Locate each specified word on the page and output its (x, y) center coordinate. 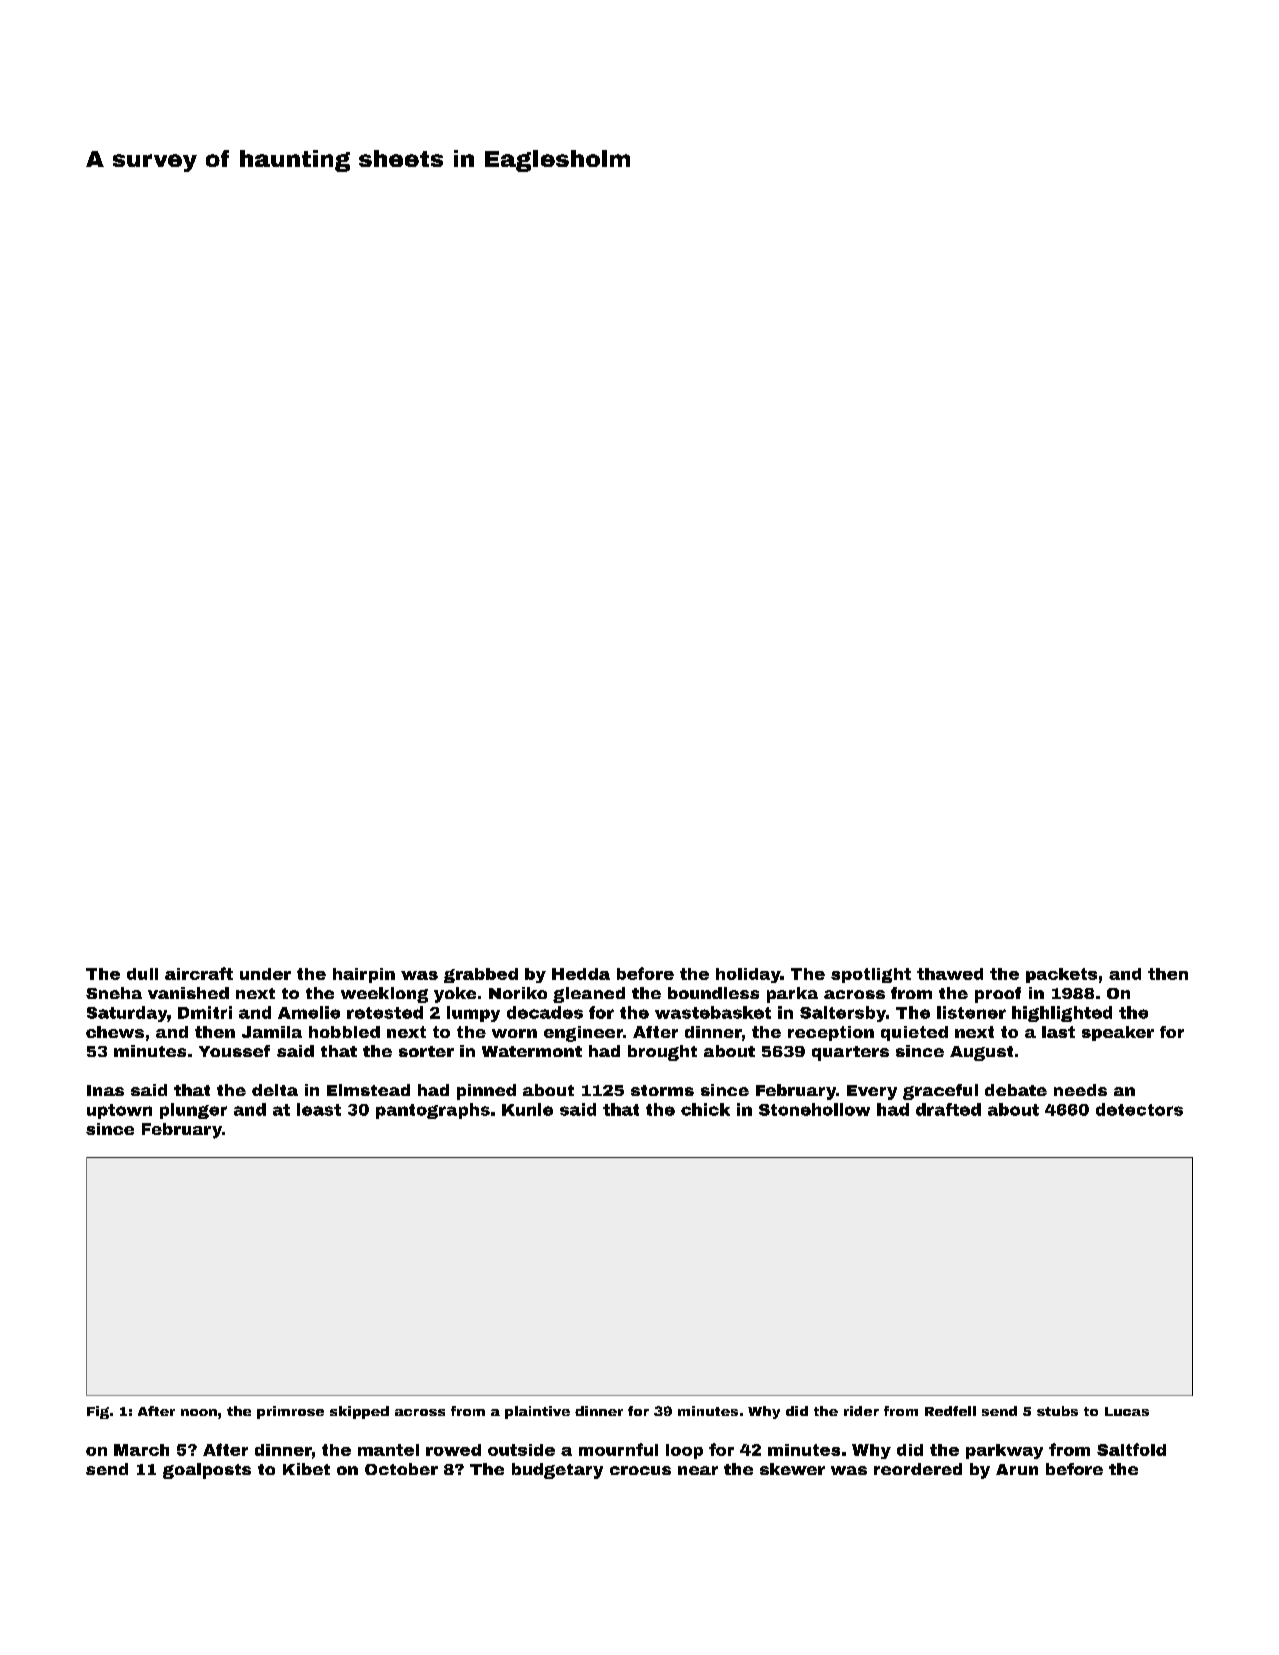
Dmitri (205, 1012)
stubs (1057, 1411)
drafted (948, 1109)
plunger (193, 1111)
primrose (290, 1412)
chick (705, 1109)
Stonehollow (814, 1109)
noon (199, 1412)
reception (831, 1033)
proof (998, 995)
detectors (1139, 1109)
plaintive (537, 1412)
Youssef (234, 1051)
